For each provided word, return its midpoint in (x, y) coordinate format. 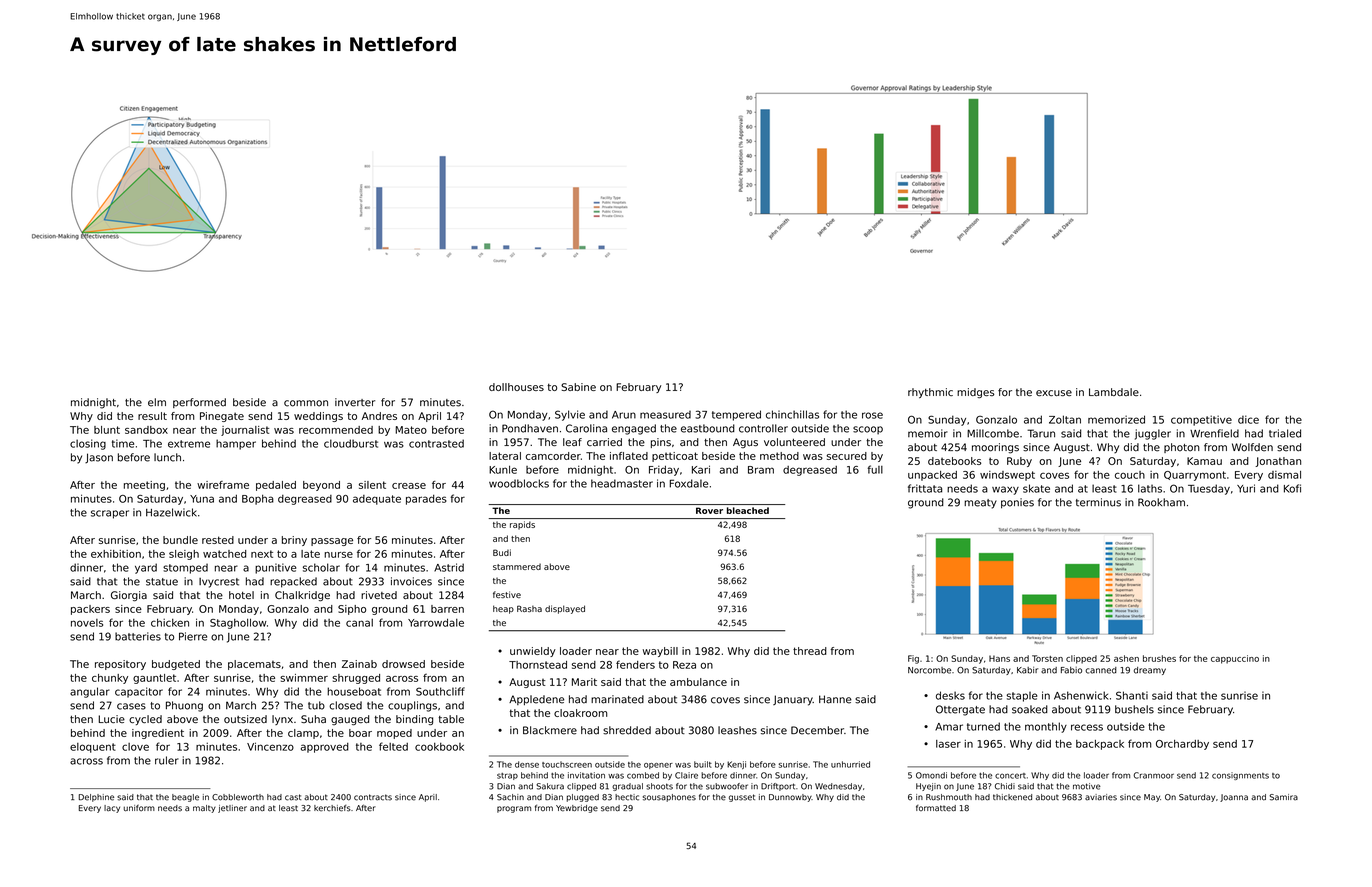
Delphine (96, 798)
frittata (925, 488)
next (262, 554)
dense (527, 764)
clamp (303, 734)
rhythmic (930, 393)
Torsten (1047, 658)
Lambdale (1114, 392)
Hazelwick (171, 512)
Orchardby (1182, 745)
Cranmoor (1153, 775)
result (152, 416)
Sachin (510, 797)
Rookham (1161, 502)
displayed (565, 609)
